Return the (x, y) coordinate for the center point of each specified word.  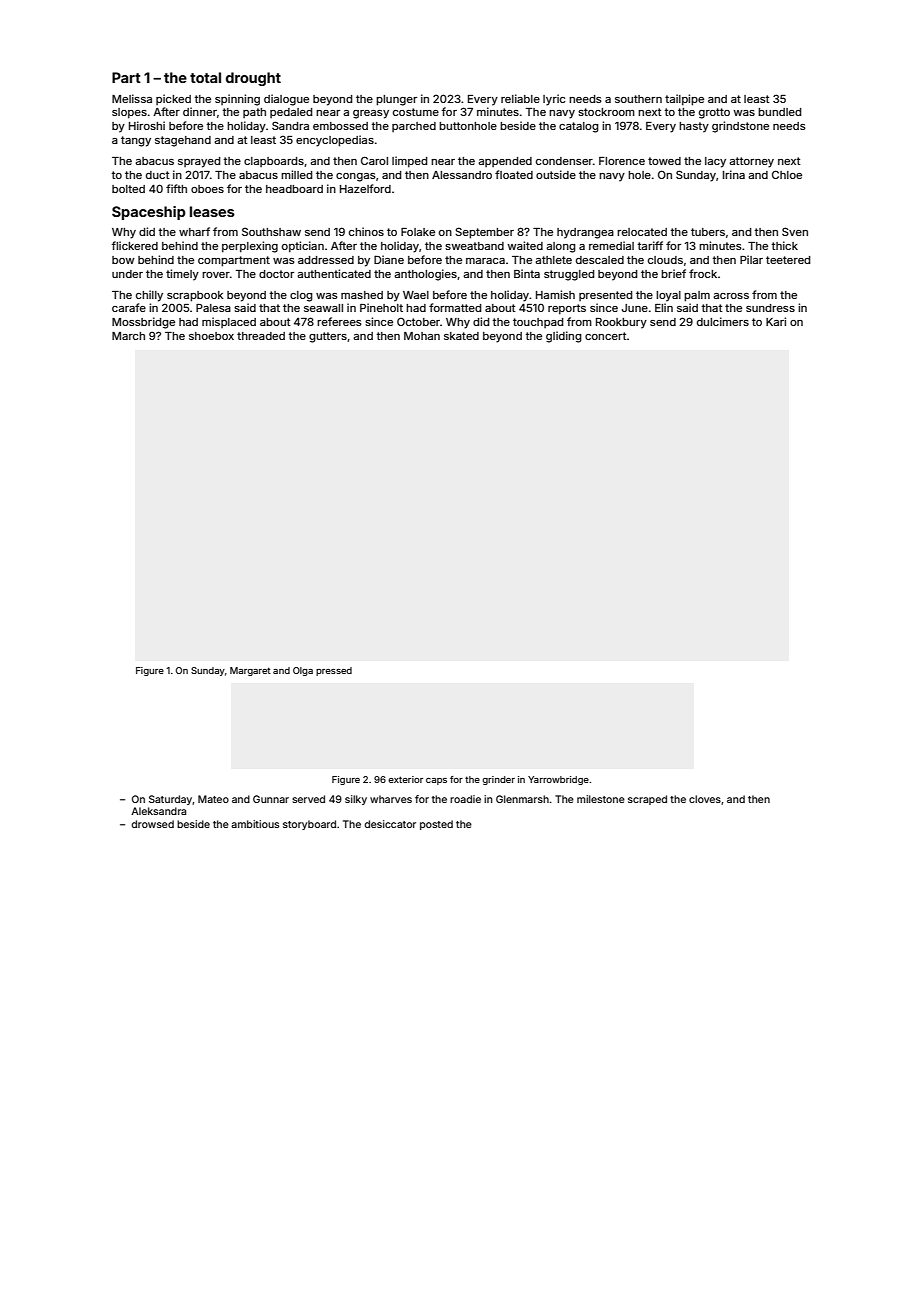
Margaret (250, 671)
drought (253, 79)
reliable (520, 98)
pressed (334, 671)
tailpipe (684, 100)
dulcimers (723, 321)
